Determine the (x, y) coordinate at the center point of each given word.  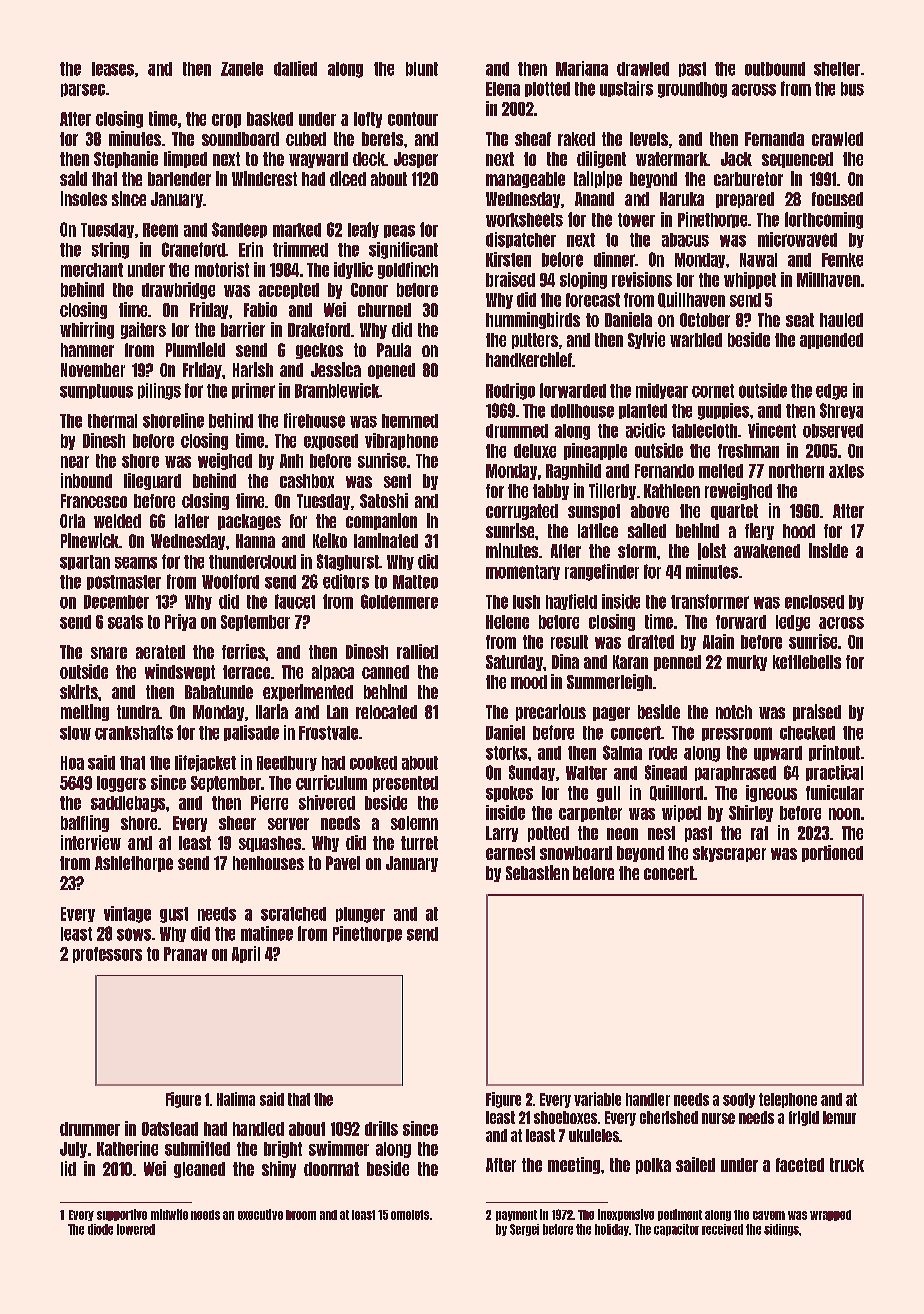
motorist (222, 269)
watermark (671, 159)
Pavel (343, 863)
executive (260, 1214)
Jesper (416, 160)
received (722, 1229)
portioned (832, 853)
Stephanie (126, 159)
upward (778, 753)
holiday (612, 1230)
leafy (363, 230)
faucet (295, 601)
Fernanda (774, 139)
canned (385, 672)
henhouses (268, 863)
